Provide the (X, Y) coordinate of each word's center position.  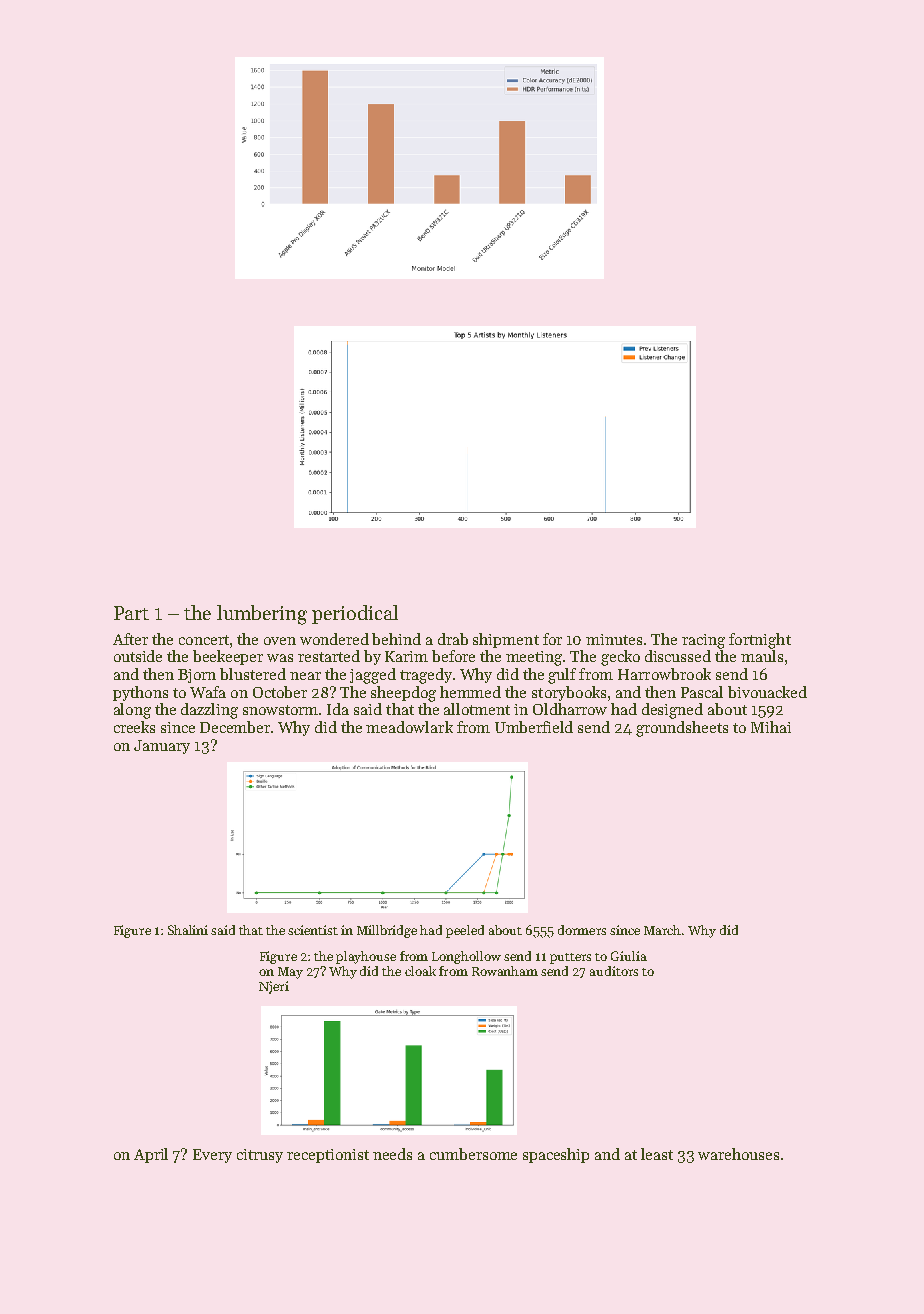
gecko (620, 658)
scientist (313, 930)
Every (212, 1156)
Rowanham (505, 971)
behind (396, 639)
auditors (614, 971)
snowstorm (281, 710)
